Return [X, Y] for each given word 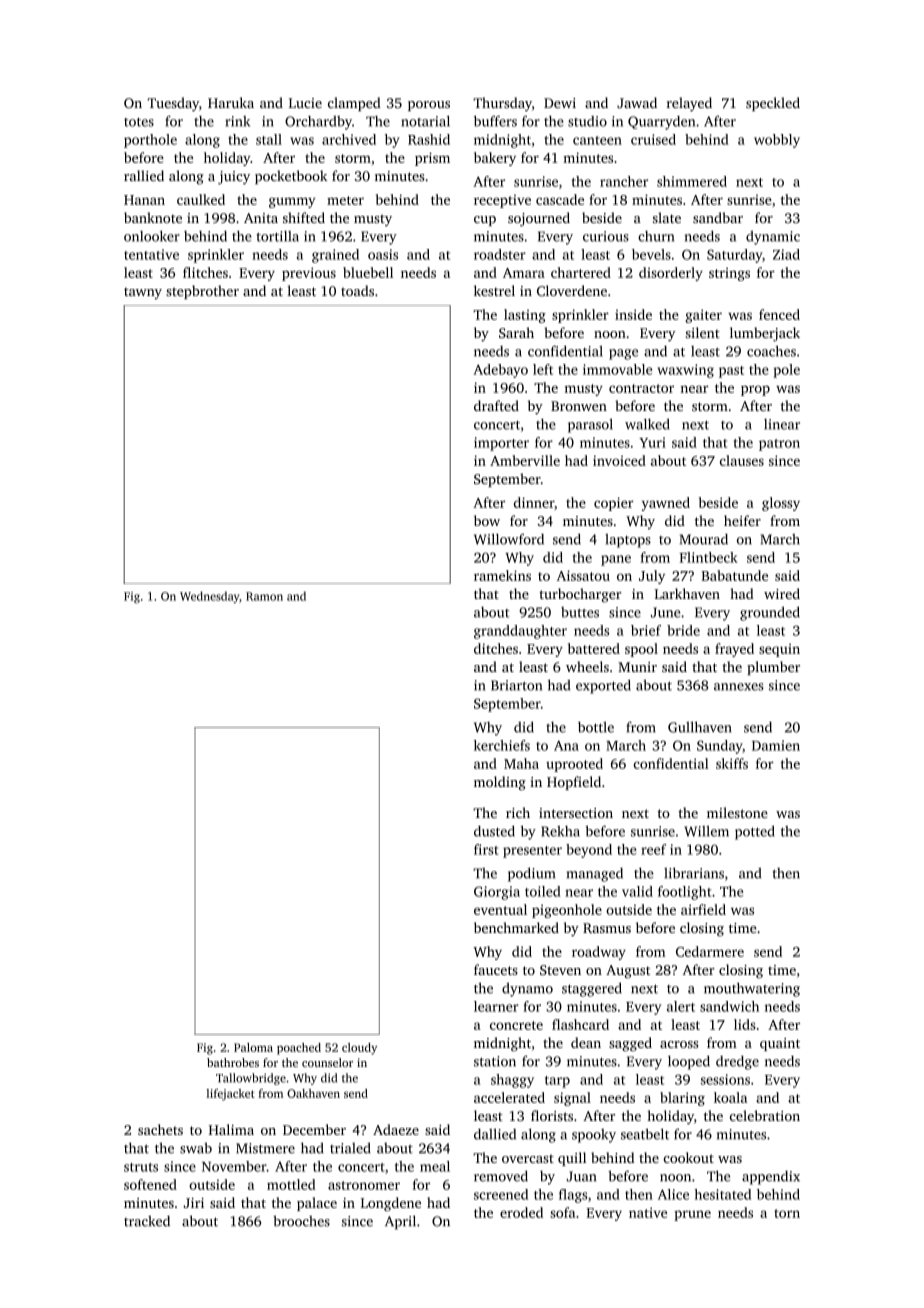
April [400, 1222]
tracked [147, 1221]
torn [787, 1213]
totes [139, 122]
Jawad [637, 103]
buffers [495, 121]
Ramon [264, 596]
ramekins [502, 575]
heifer [742, 520]
